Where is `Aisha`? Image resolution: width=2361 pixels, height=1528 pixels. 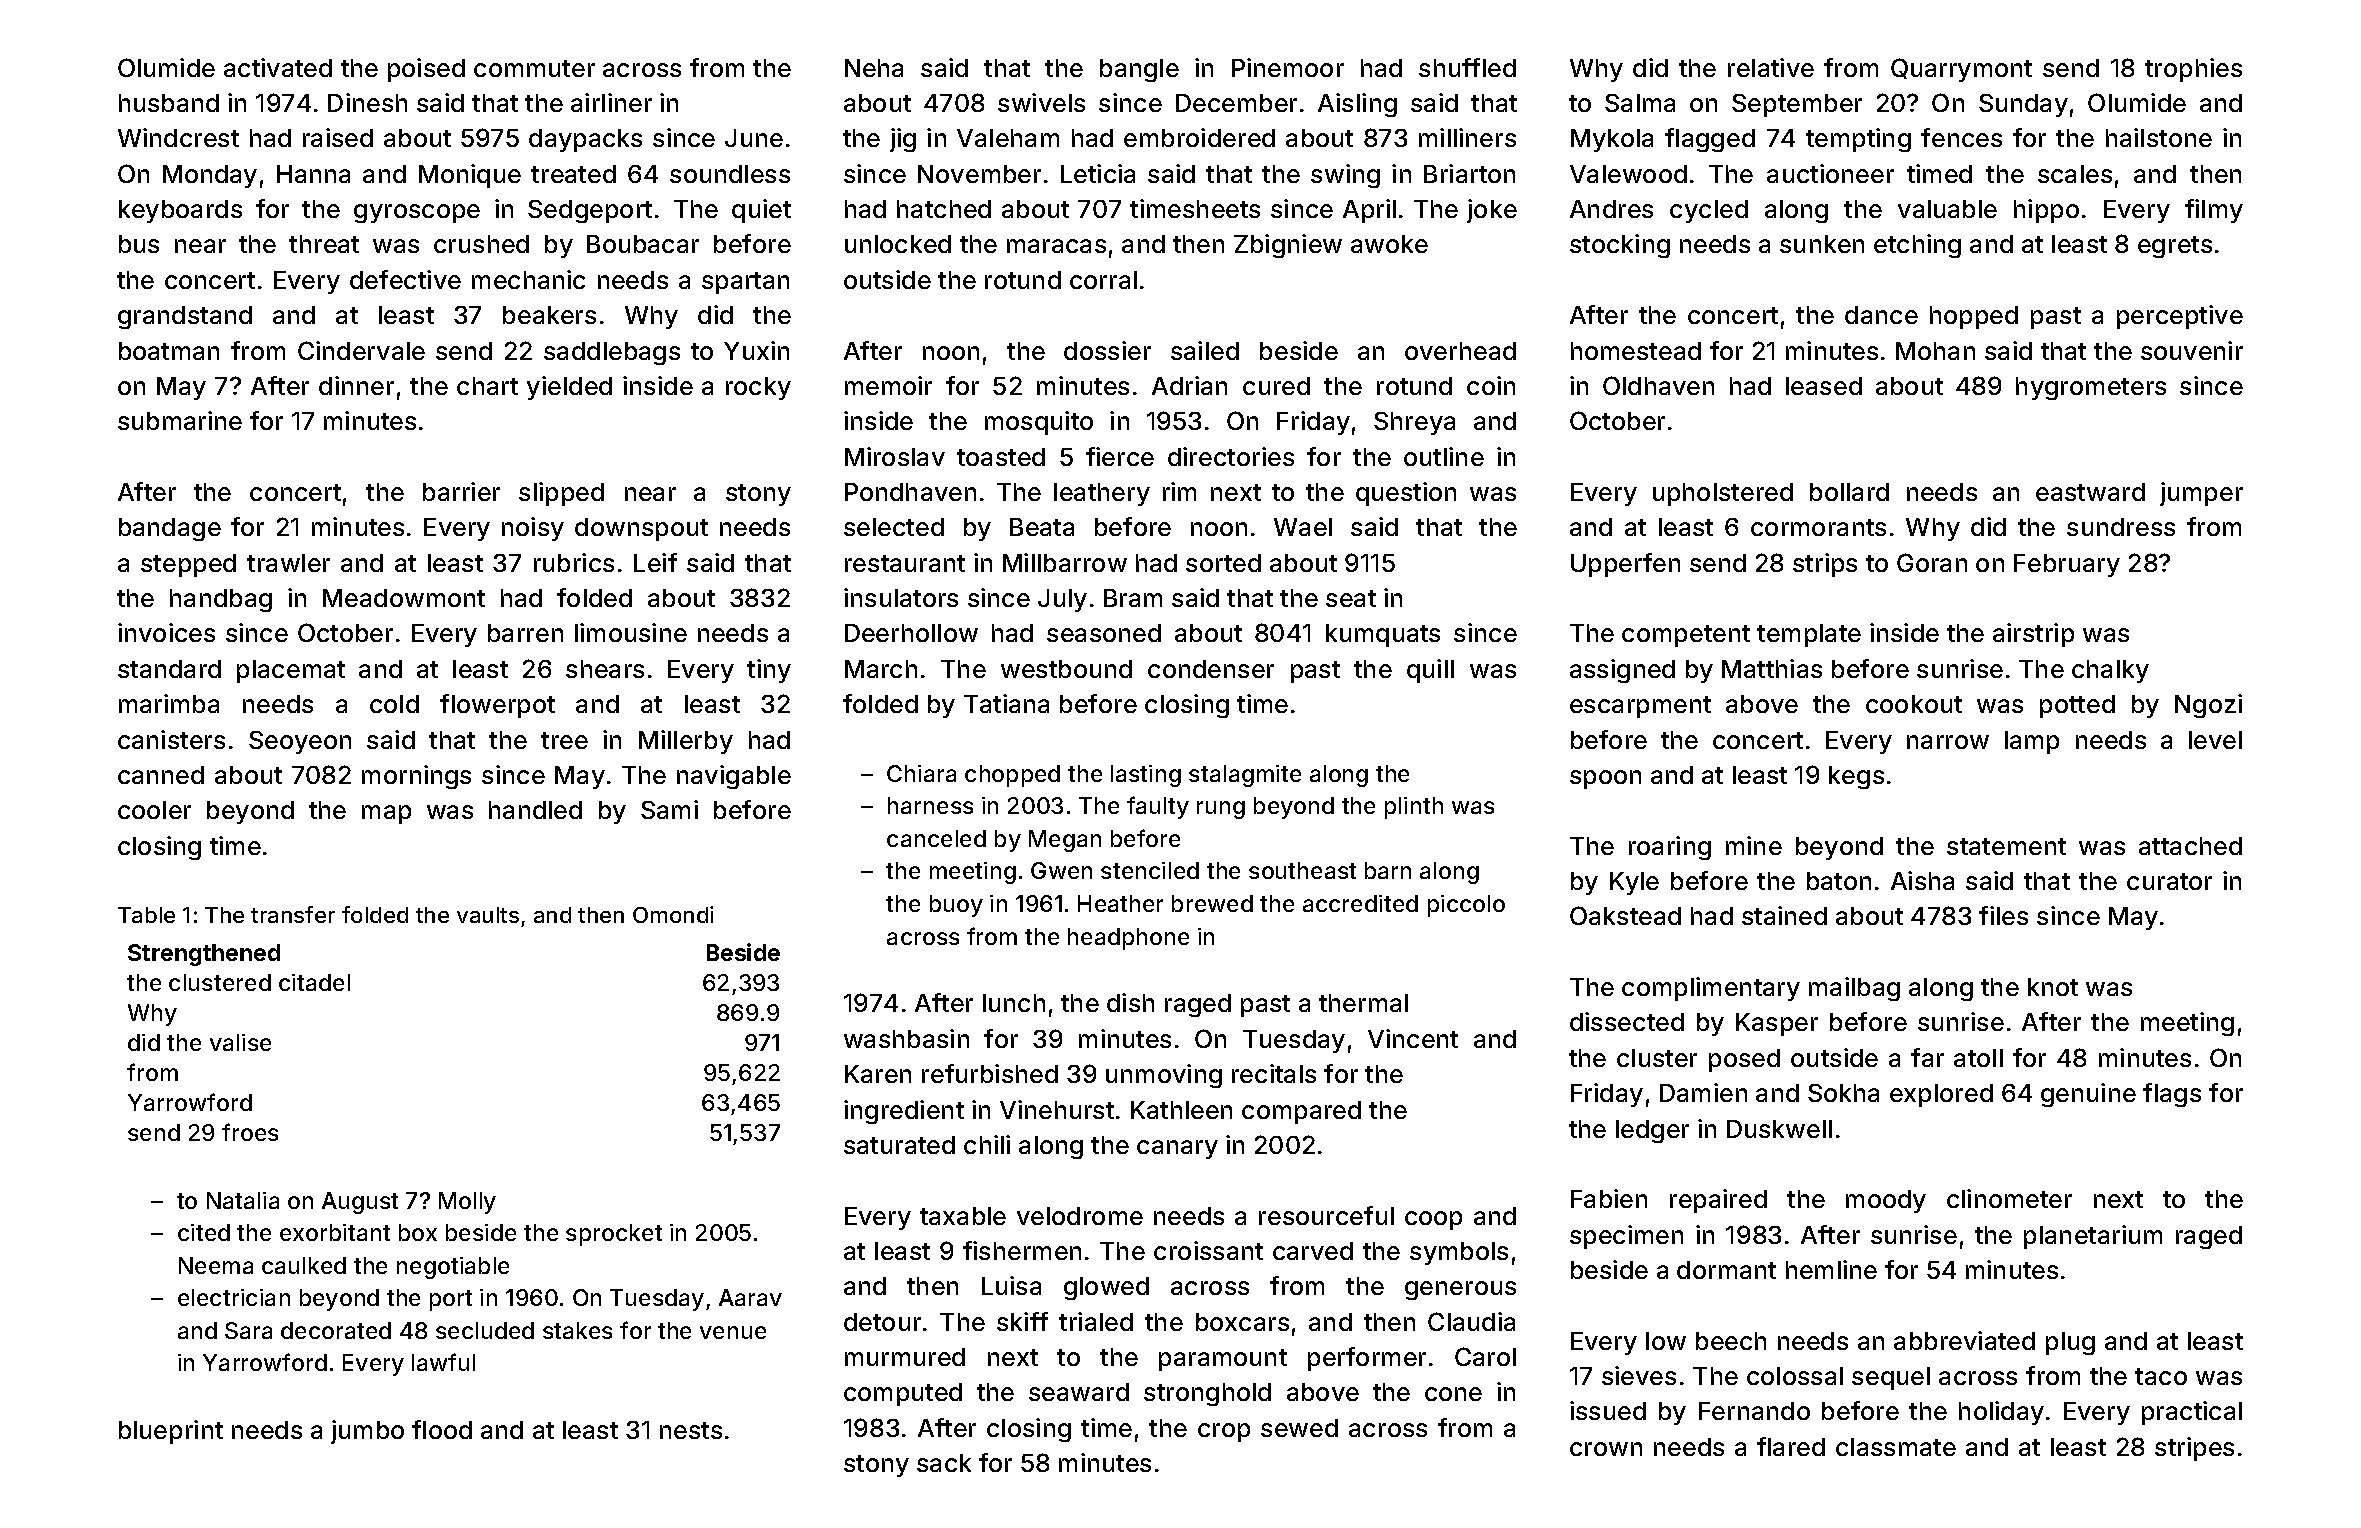 Aisha is located at coordinates (1922, 880).
